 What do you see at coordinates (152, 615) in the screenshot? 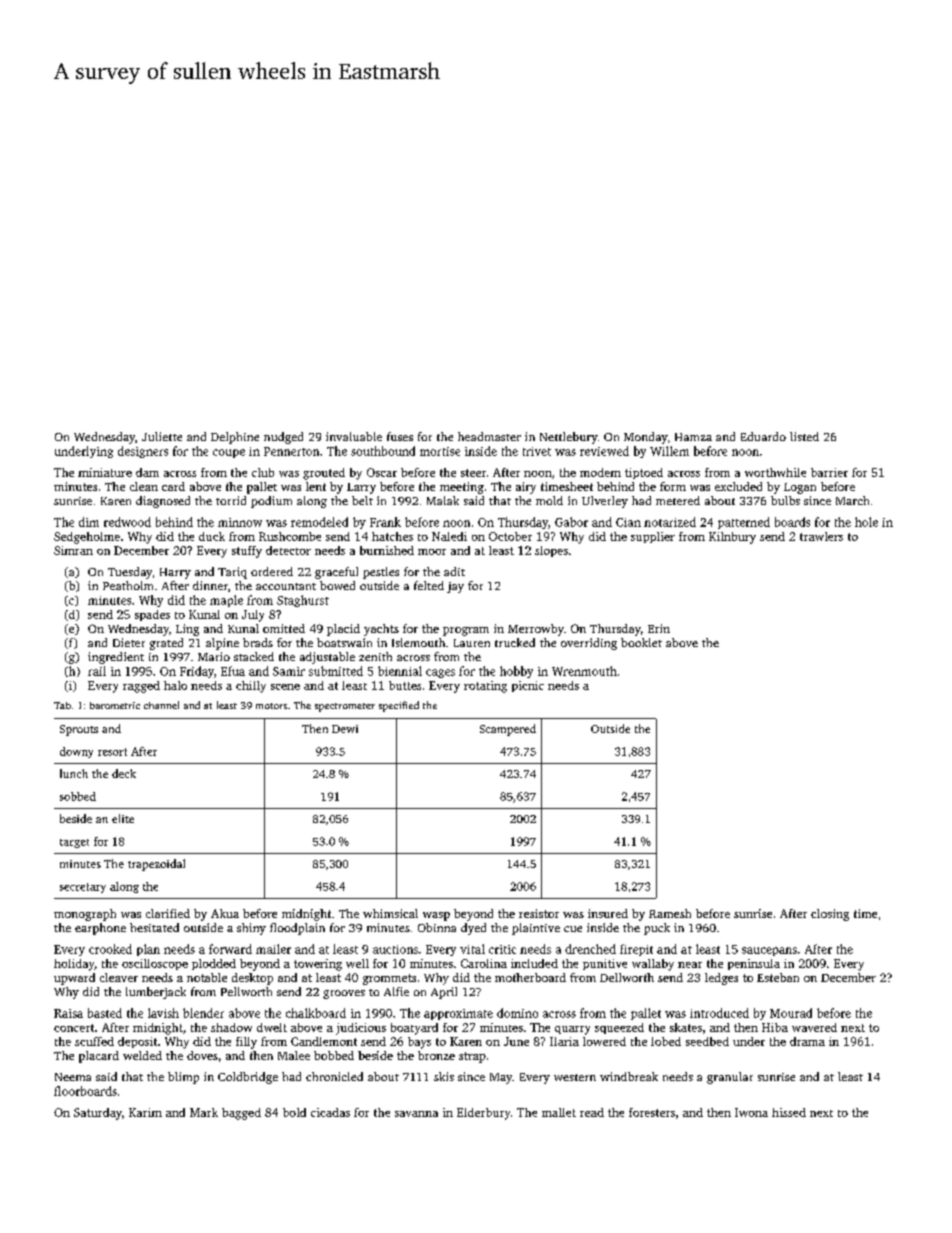
I see `spades` at bounding box center [152, 615].
